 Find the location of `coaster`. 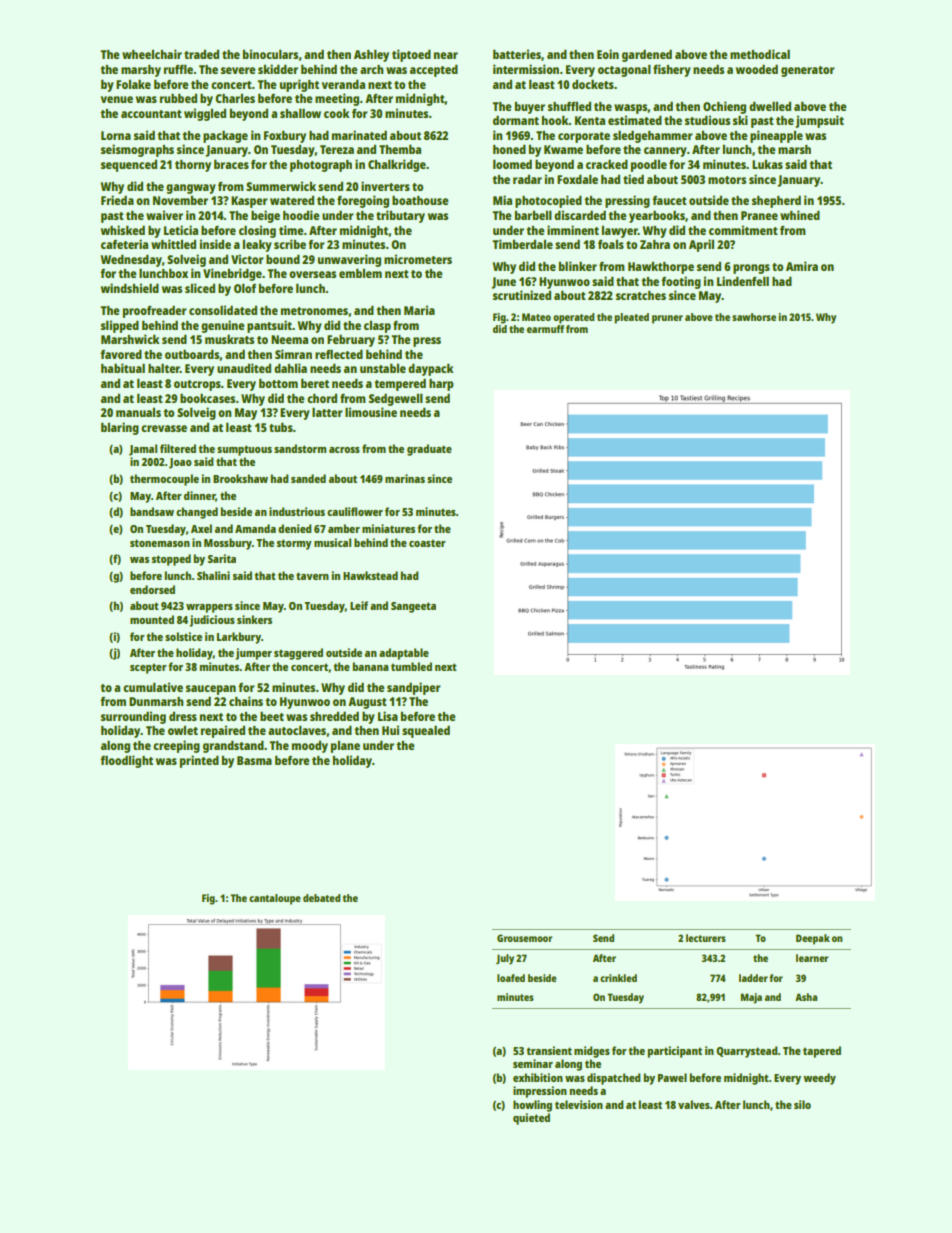

coaster is located at coordinates (427, 543).
